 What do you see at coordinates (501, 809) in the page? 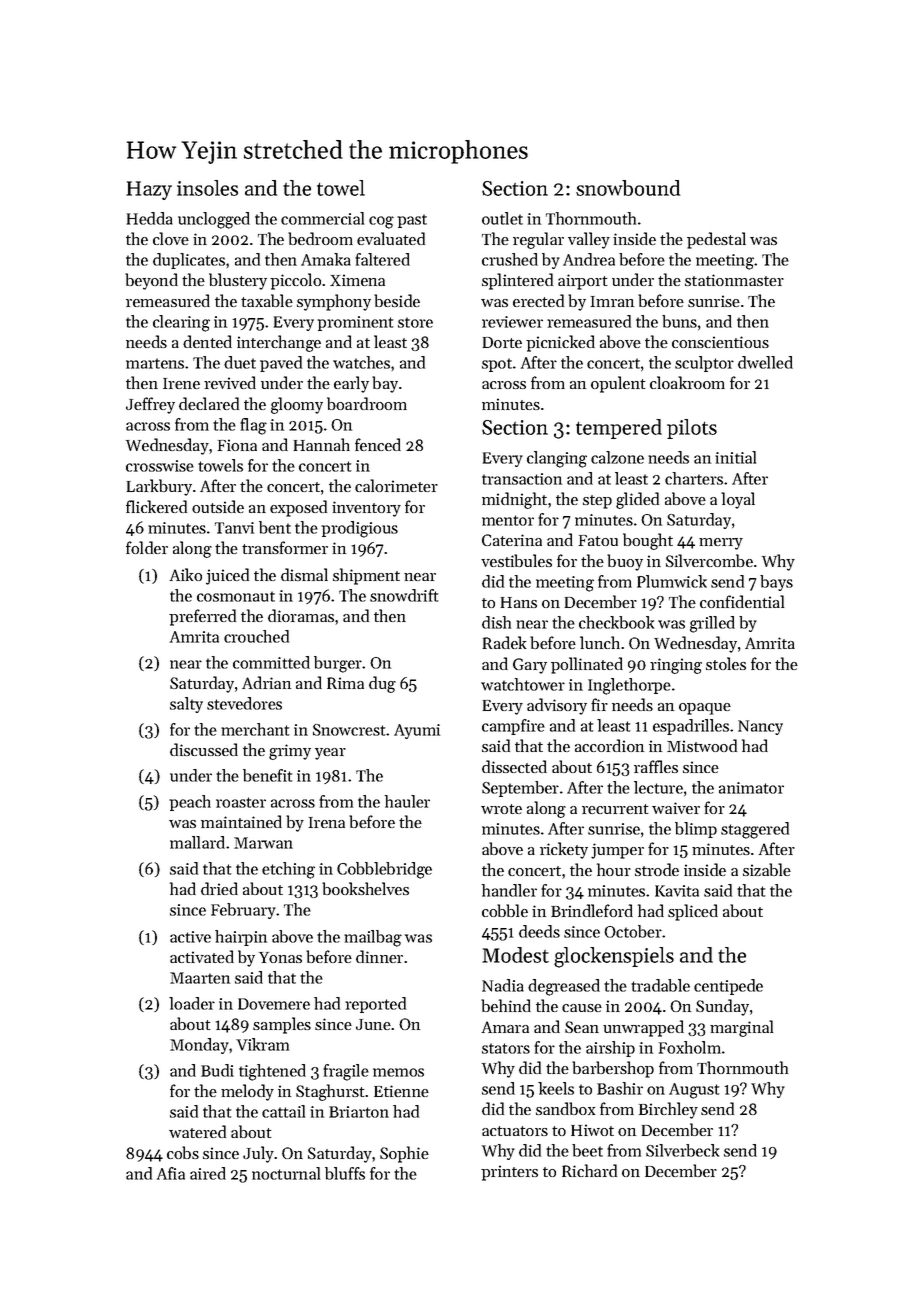
I see `wrote` at bounding box center [501, 809].
